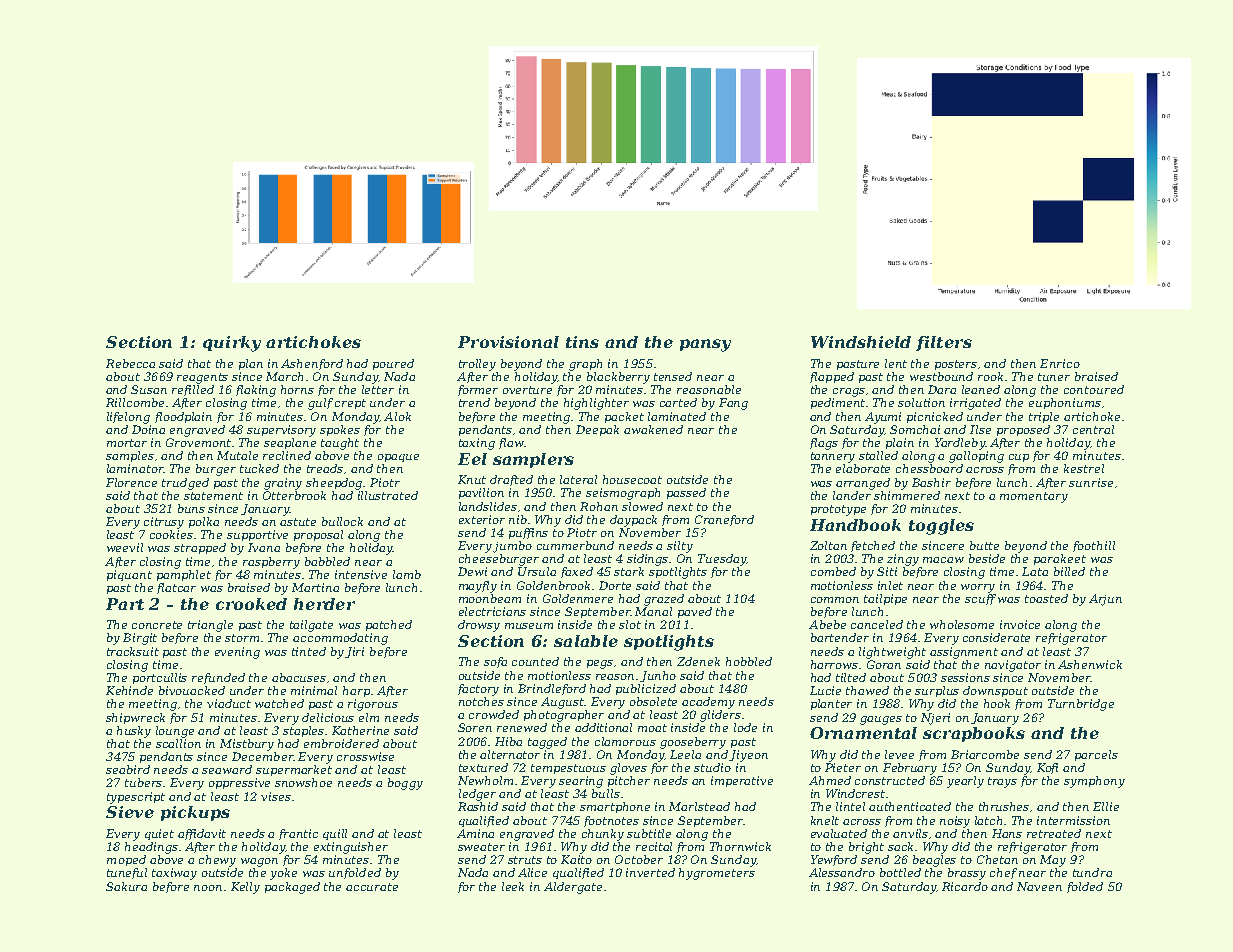 The image size is (1233, 952). What do you see at coordinates (1093, 429) in the screenshot?
I see `central` at bounding box center [1093, 429].
